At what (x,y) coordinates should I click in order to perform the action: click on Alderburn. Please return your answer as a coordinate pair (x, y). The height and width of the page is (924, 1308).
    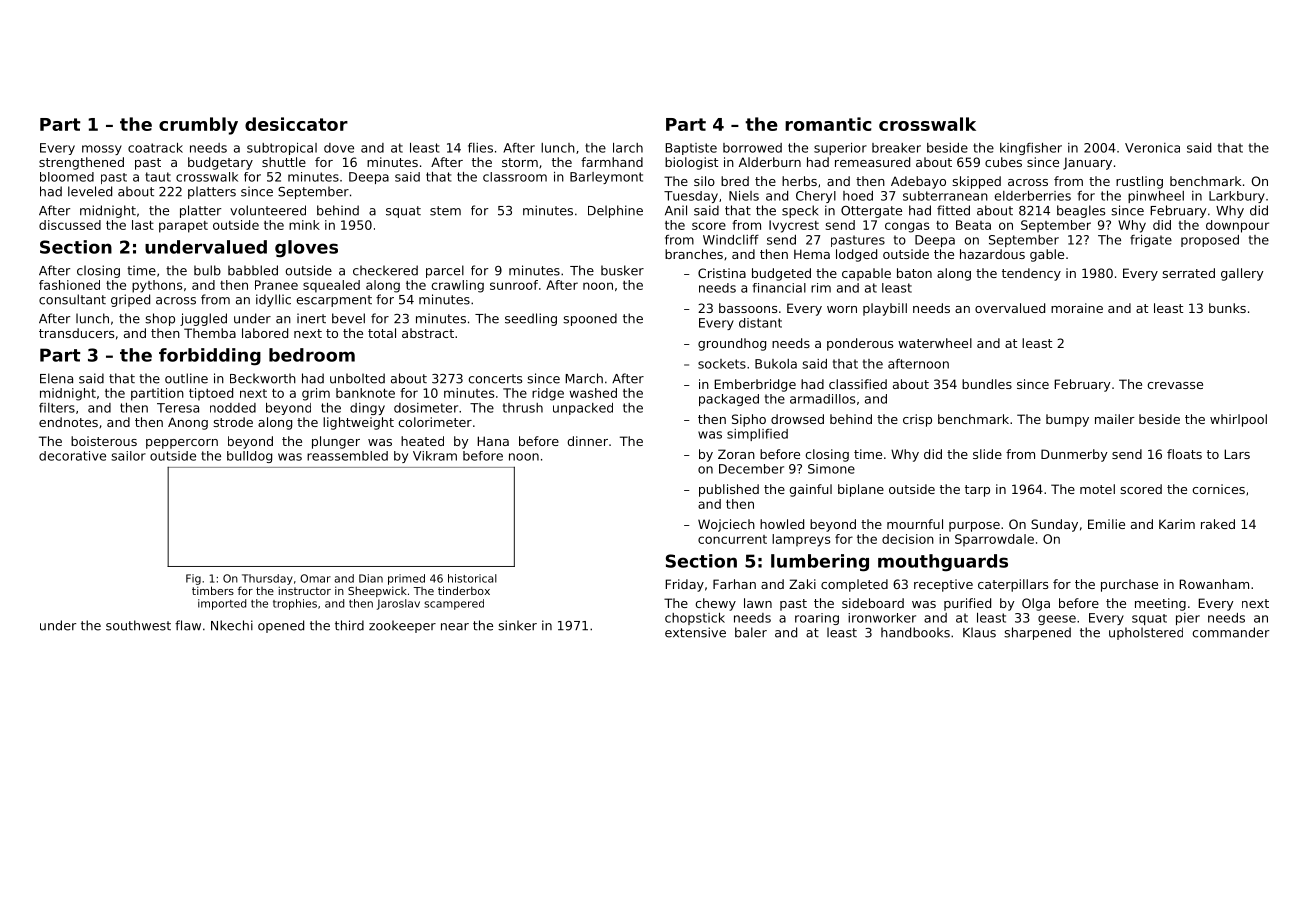
    Looking at the image, I should click on (770, 162).
